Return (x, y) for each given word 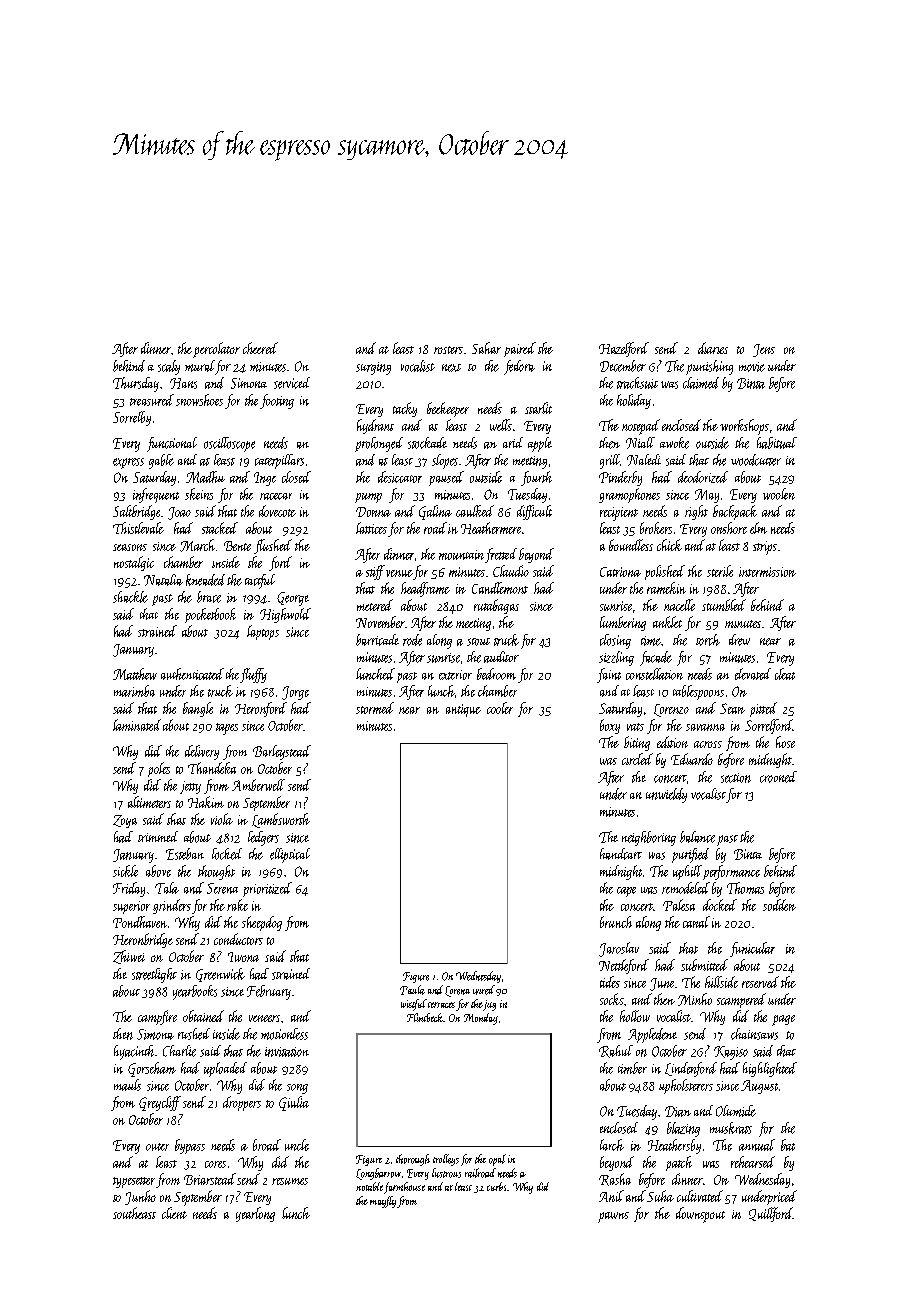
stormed (375, 708)
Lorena (457, 991)
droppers (242, 1103)
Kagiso (731, 1053)
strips (765, 548)
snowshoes (199, 400)
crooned (778, 777)
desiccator (400, 477)
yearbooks (195, 992)
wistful (414, 1005)
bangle (198, 709)
